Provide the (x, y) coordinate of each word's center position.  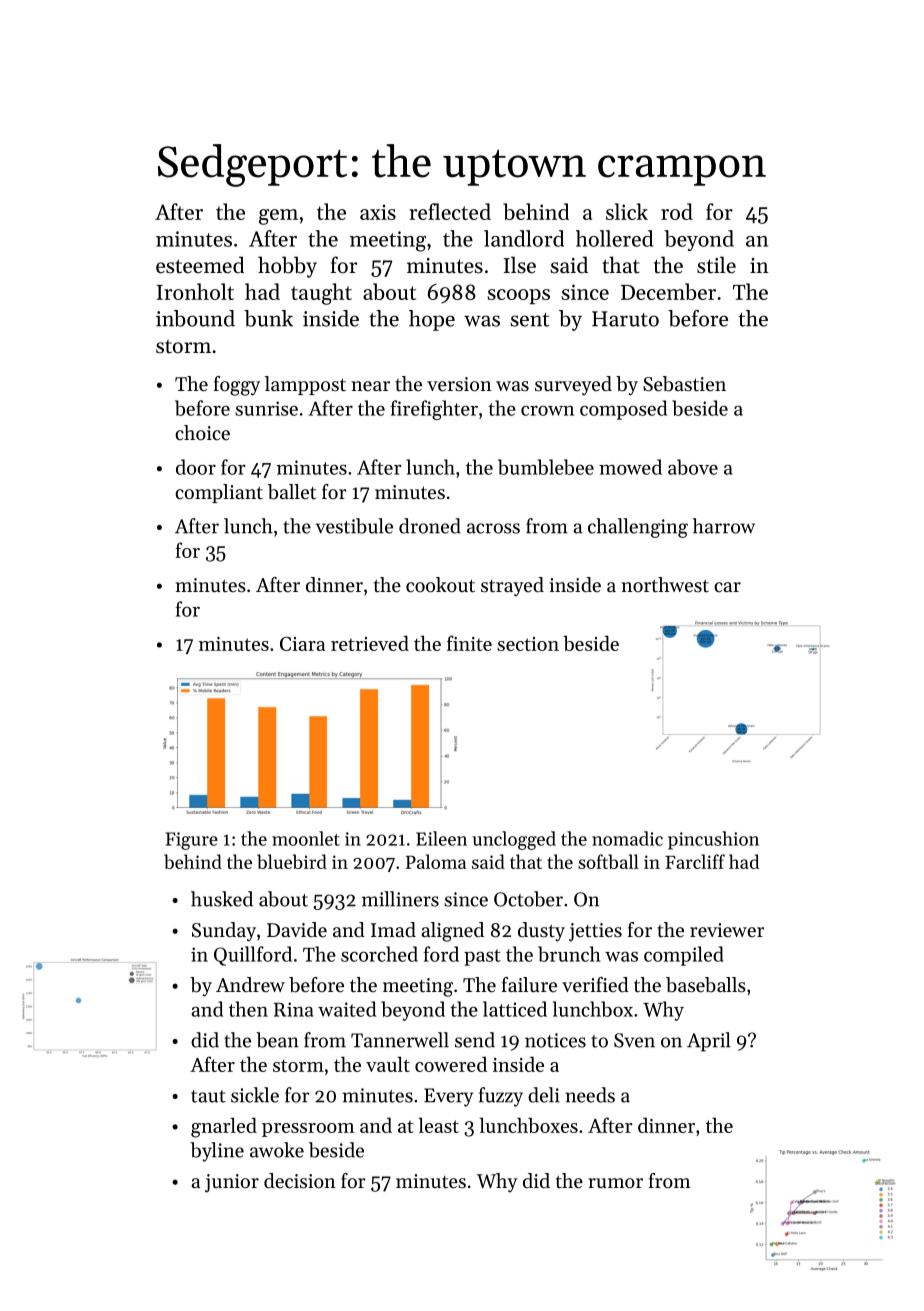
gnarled (224, 1127)
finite (469, 643)
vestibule (354, 526)
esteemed (200, 265)
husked (222, 899)
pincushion (713, 840)
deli (544, 1095)
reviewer (727, 930)
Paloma (436, 861)
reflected (450, 211)
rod (677, 211)
